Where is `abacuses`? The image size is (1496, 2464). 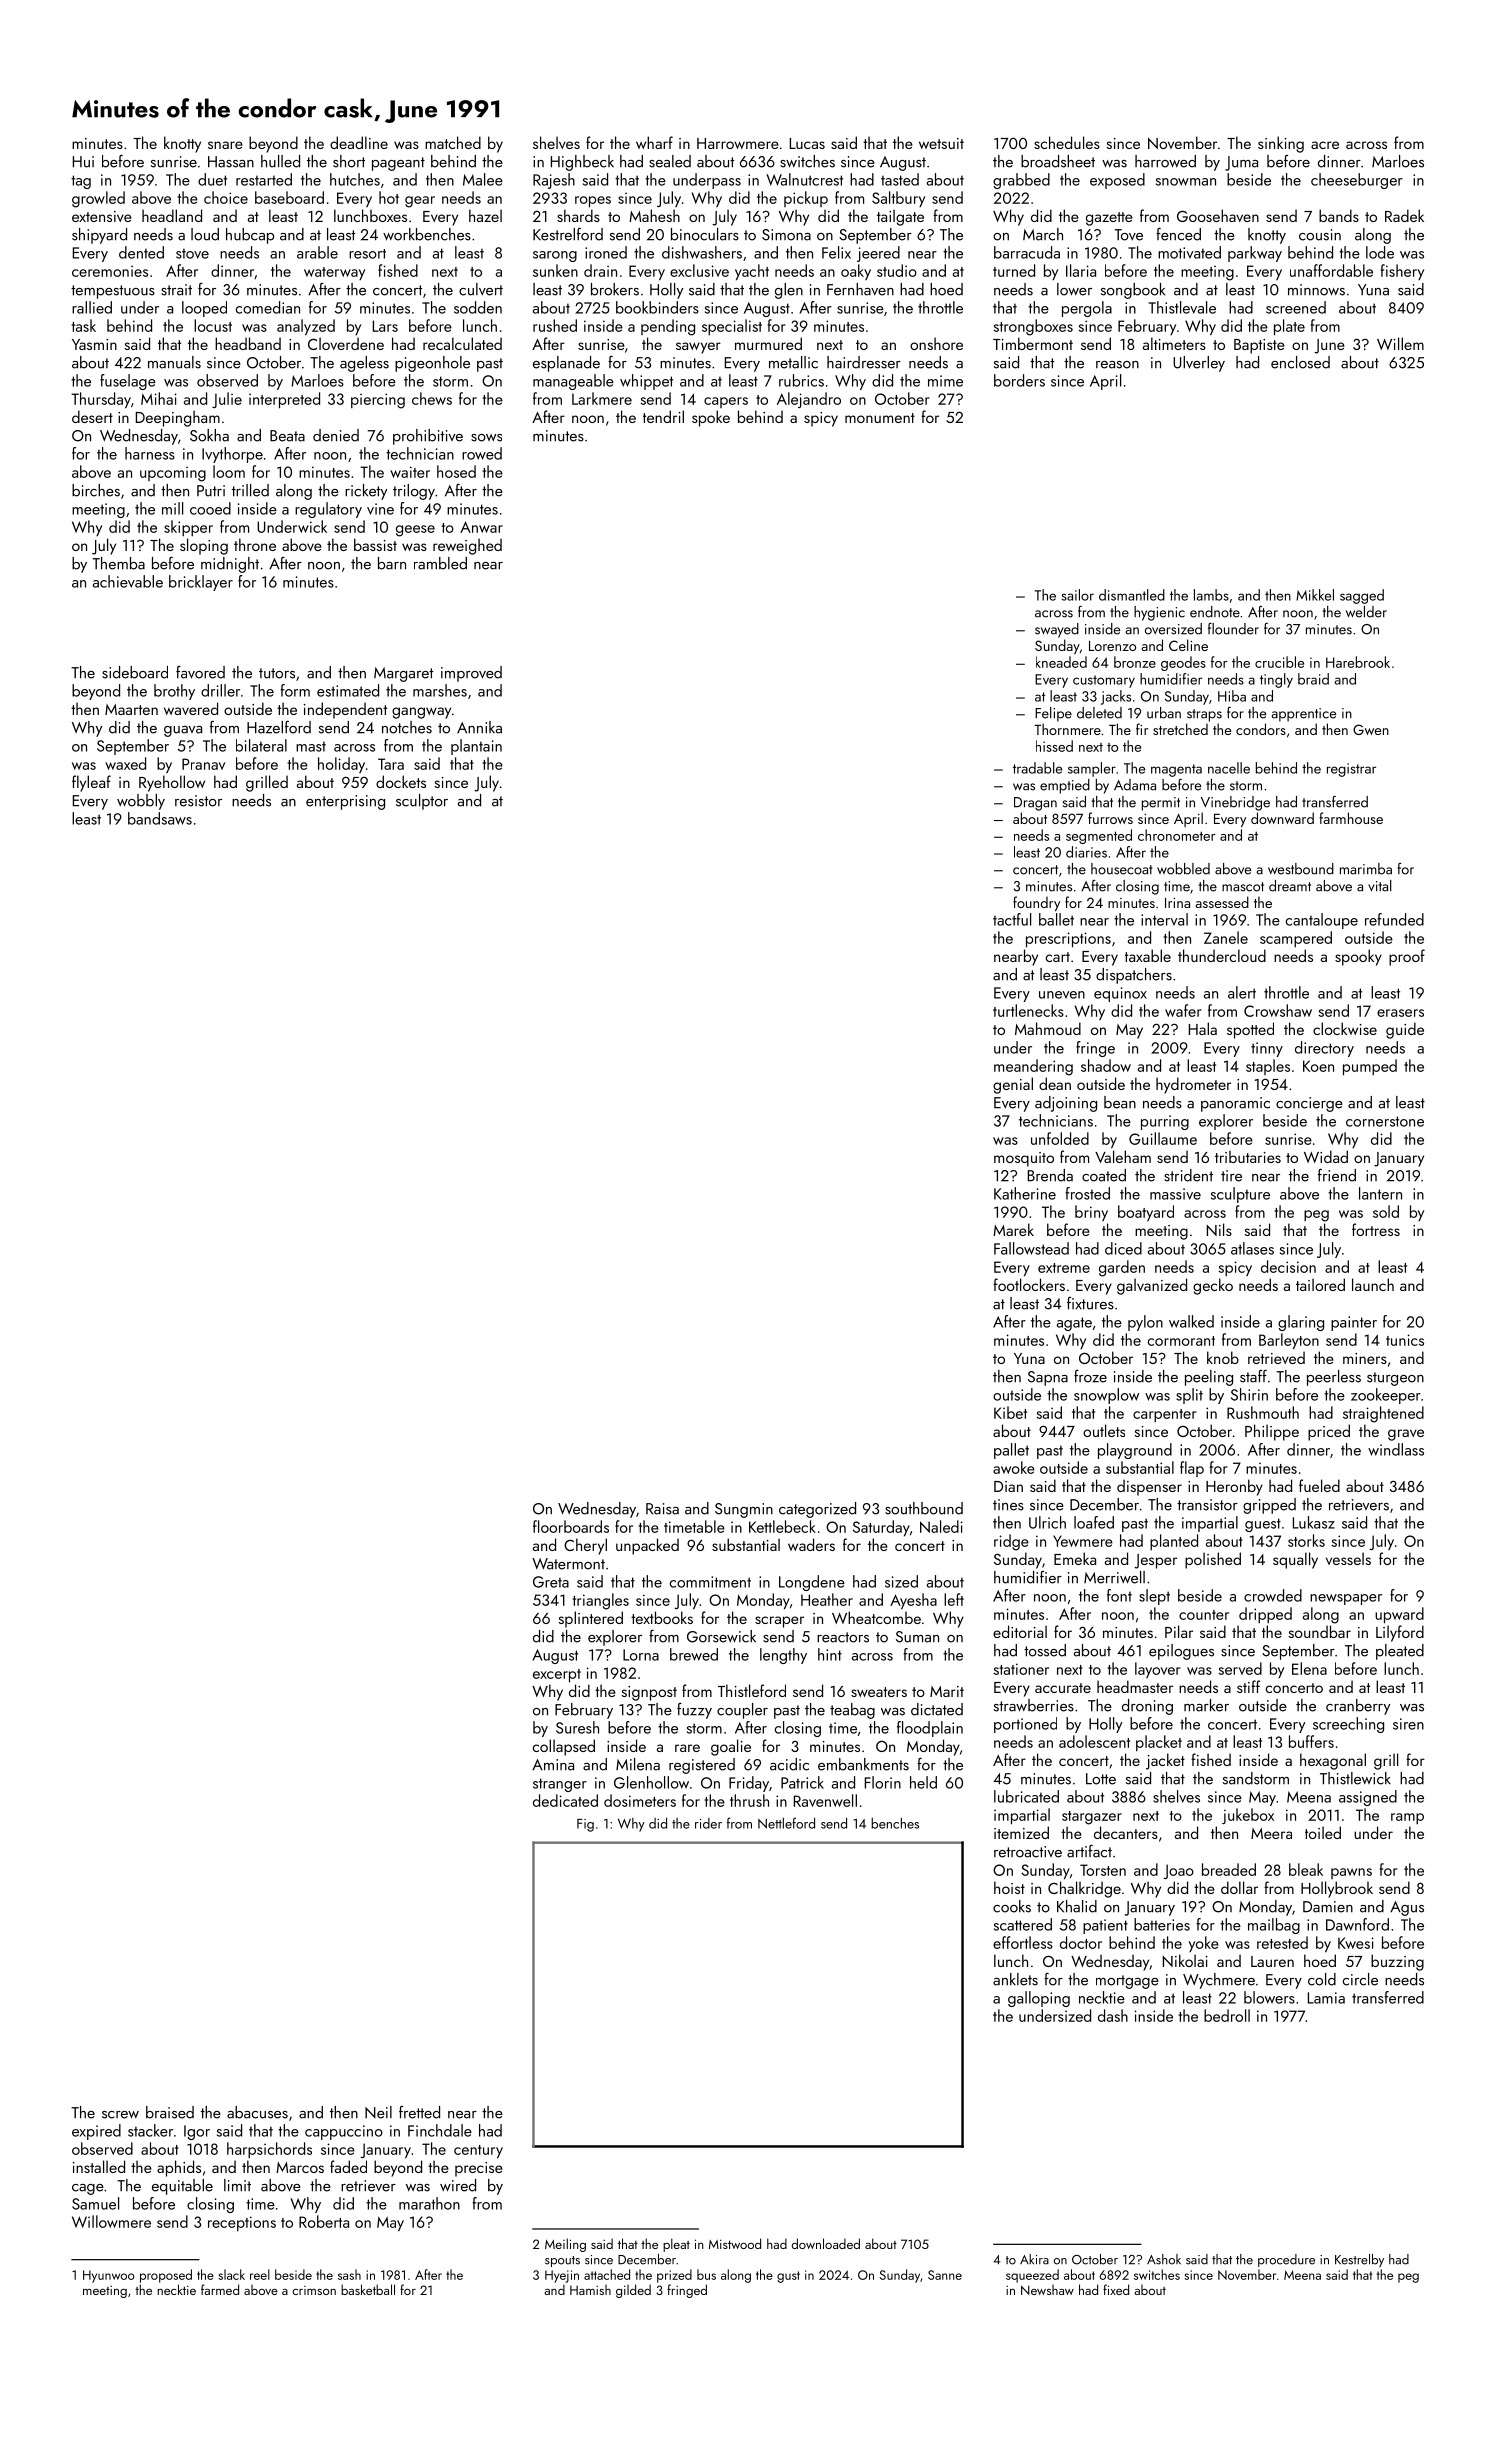
abacuses is located at coordinates (257, 2112).
